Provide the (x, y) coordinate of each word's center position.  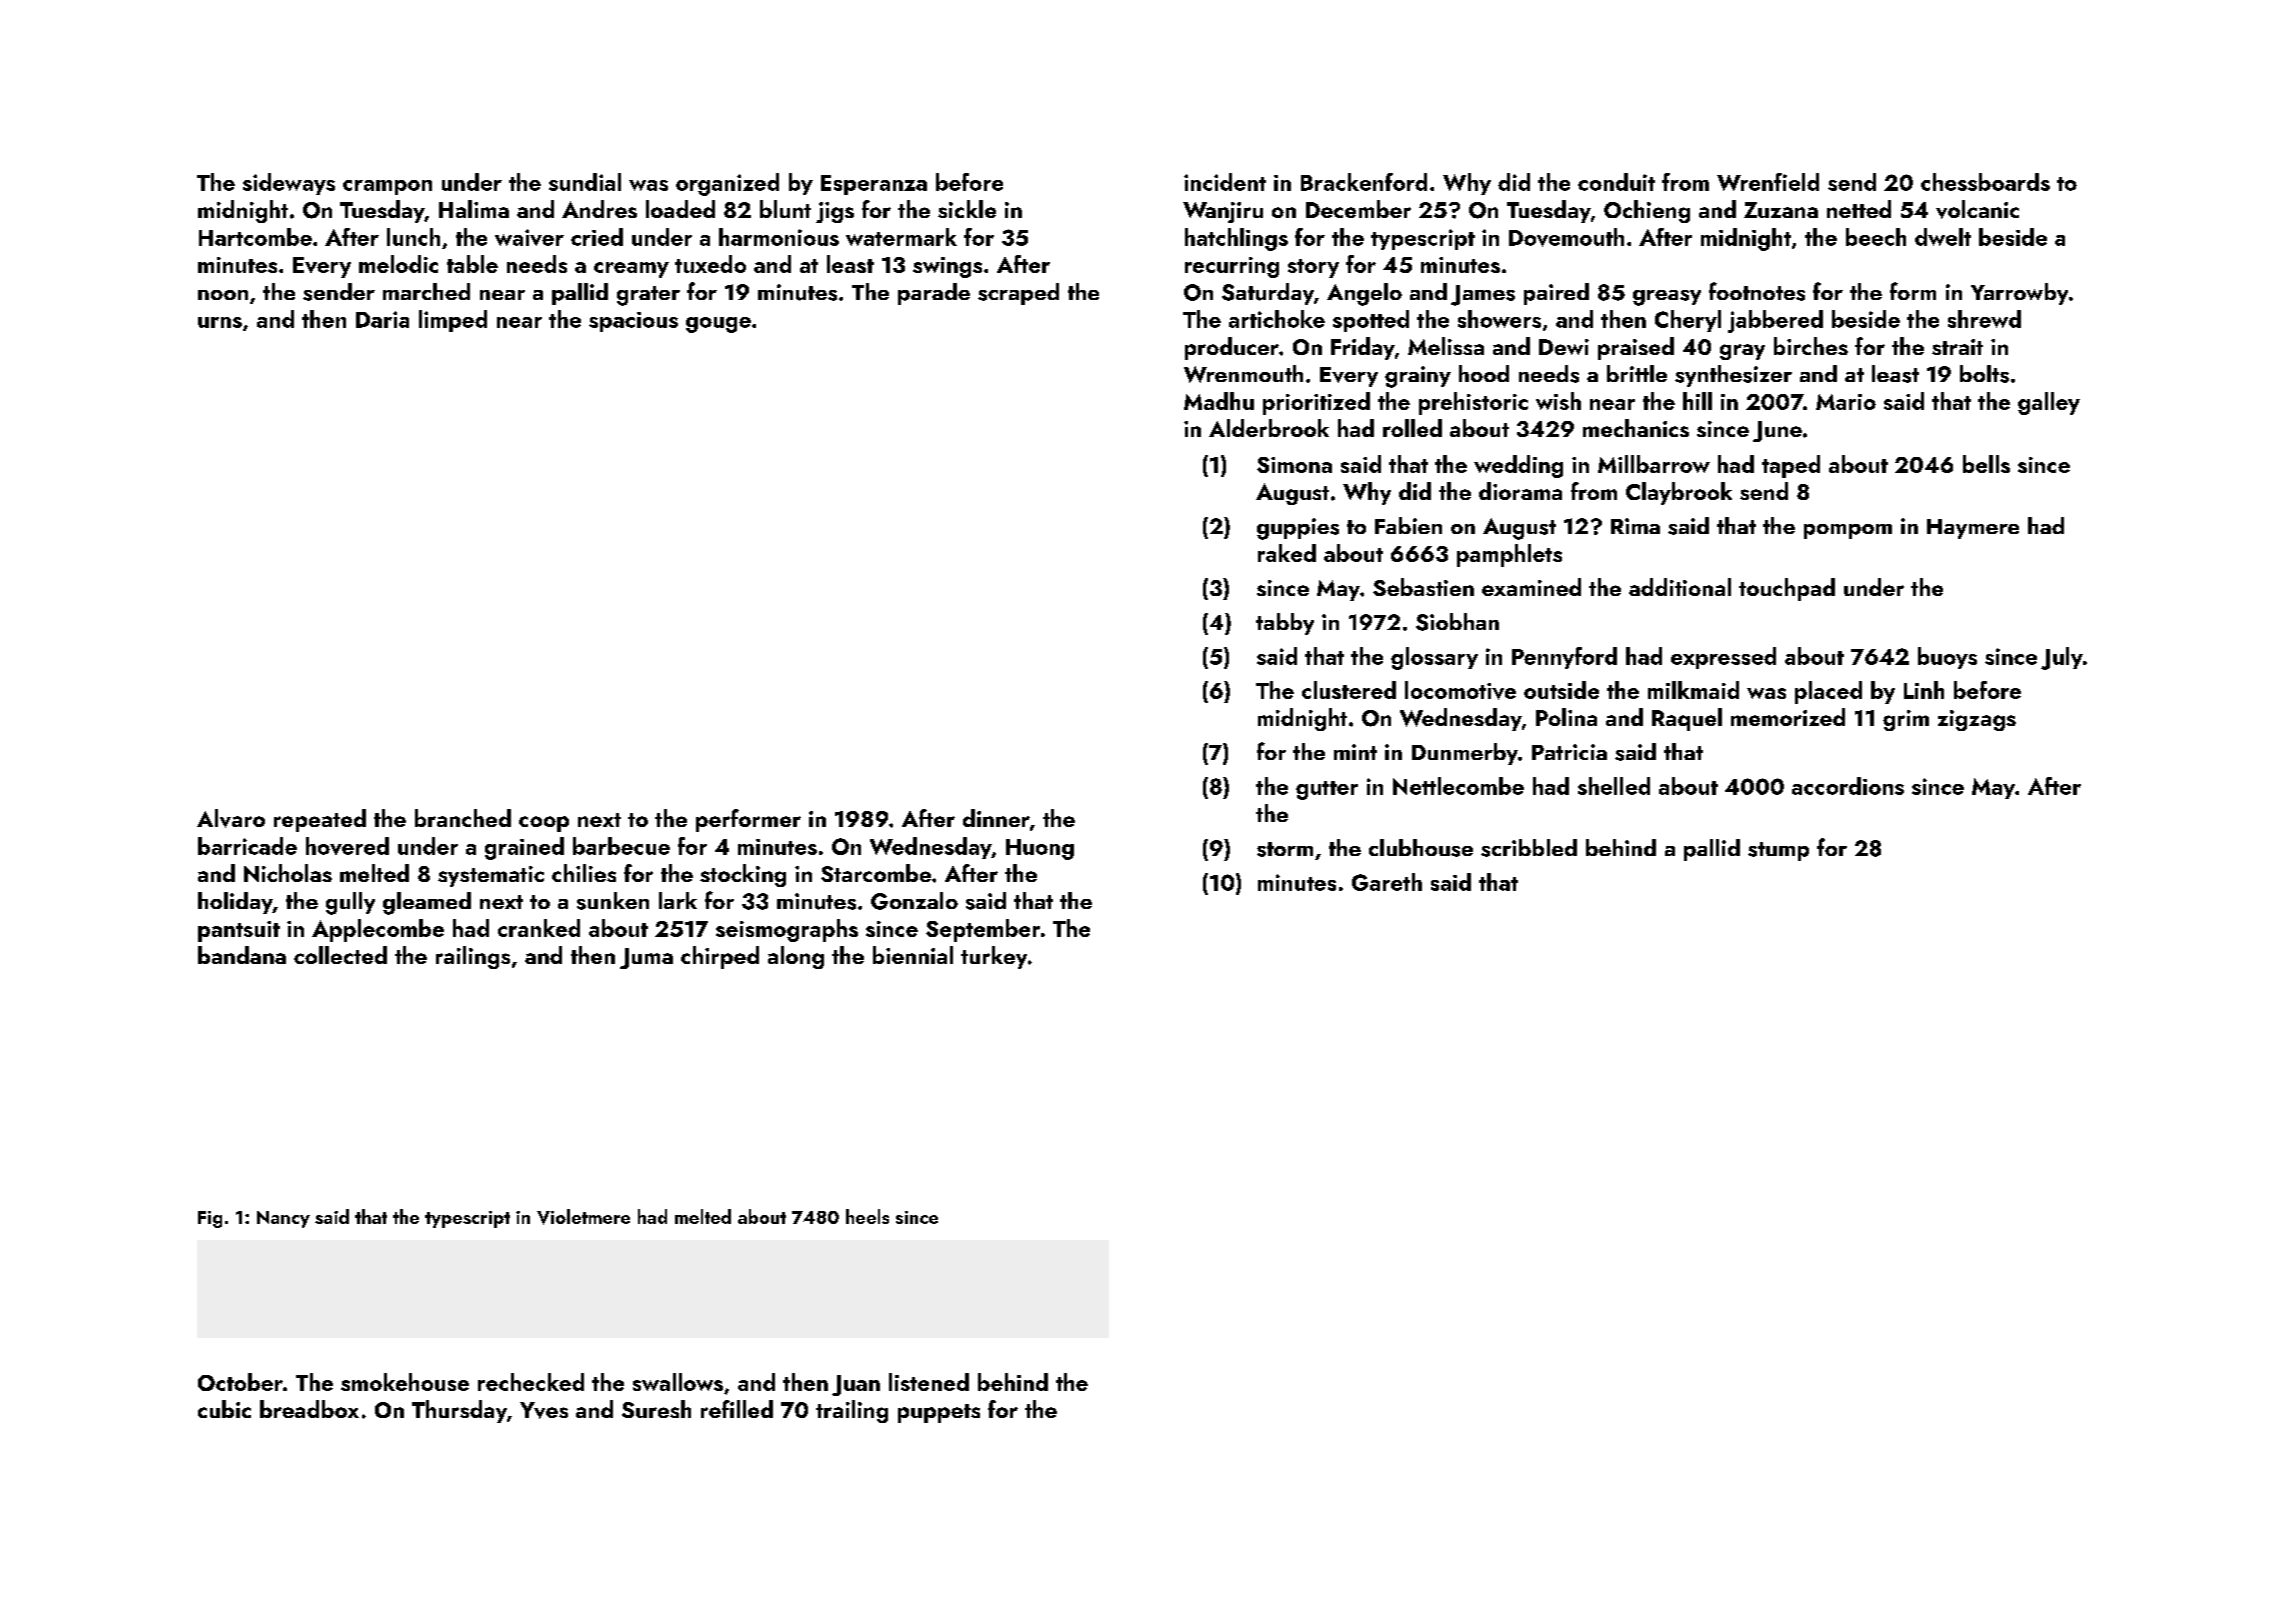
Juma (646, 958)
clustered (1349, 690)
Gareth (1387, 882)
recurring (1232, 267)
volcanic (1977, 209)
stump (1778, 851)
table (472, 264)
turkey (994, 957)
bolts (1984, 374)
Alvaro (231, 818)
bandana (242, 955)
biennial (913, 955)
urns (220, 322)
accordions (1848, 786)
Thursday (459, 1411)
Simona (1294, 465)
